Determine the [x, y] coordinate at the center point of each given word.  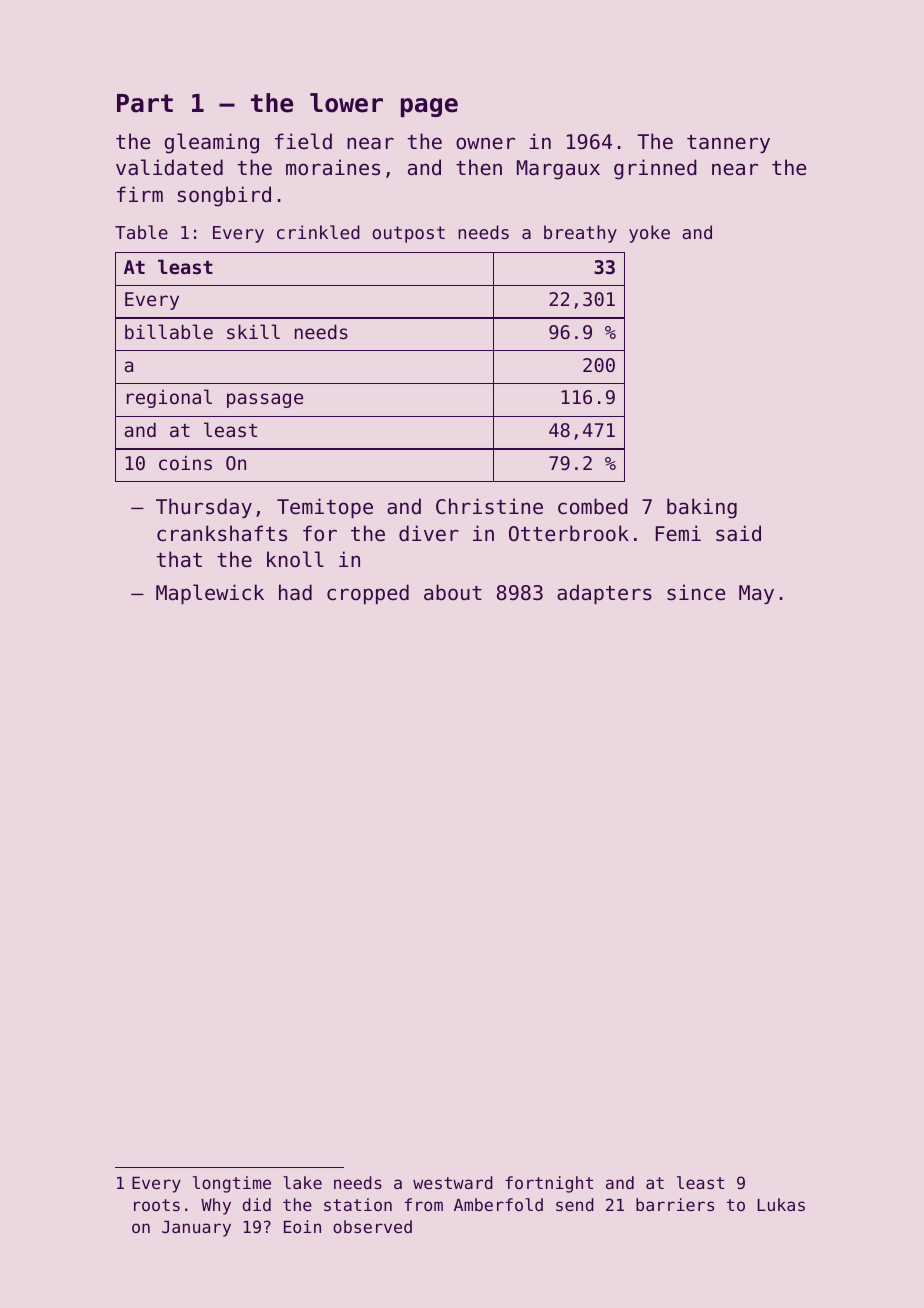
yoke [649, 234]
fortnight [549, 1184]
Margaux [558, 170]
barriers [675, 1204]
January [196, 1229]
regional [169, 398]
